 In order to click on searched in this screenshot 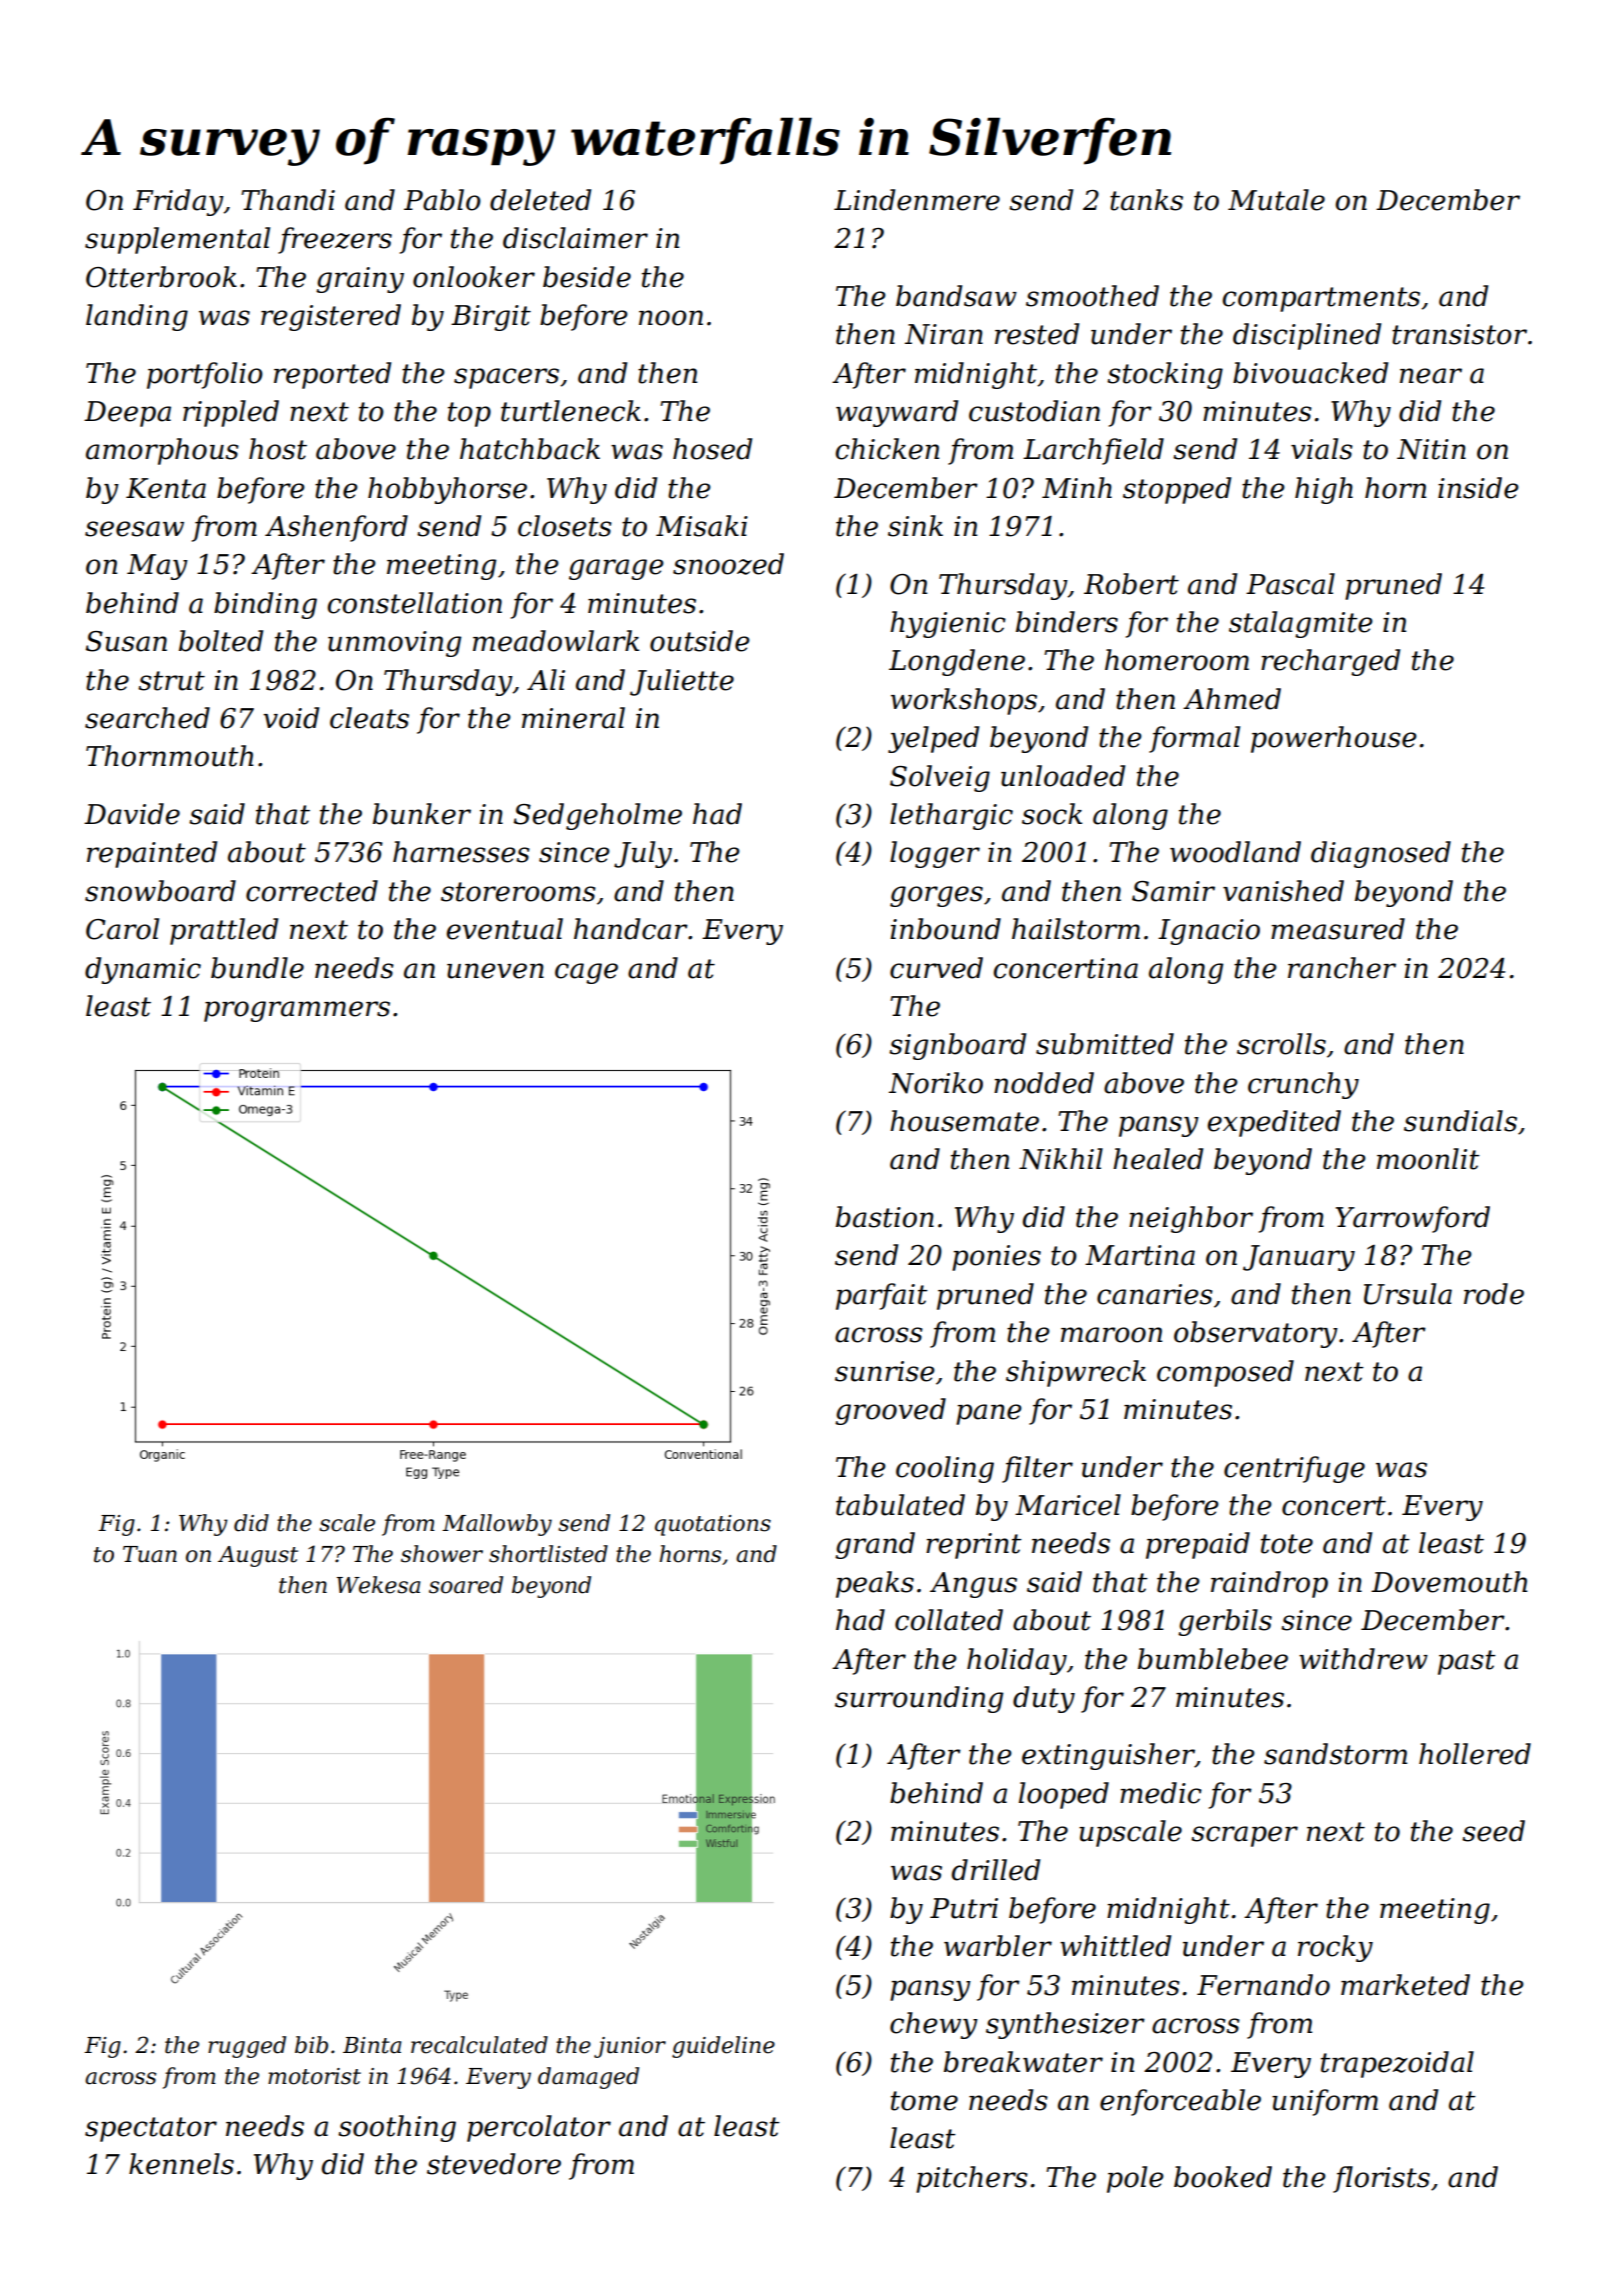, I will do `click(147, 718)`.
